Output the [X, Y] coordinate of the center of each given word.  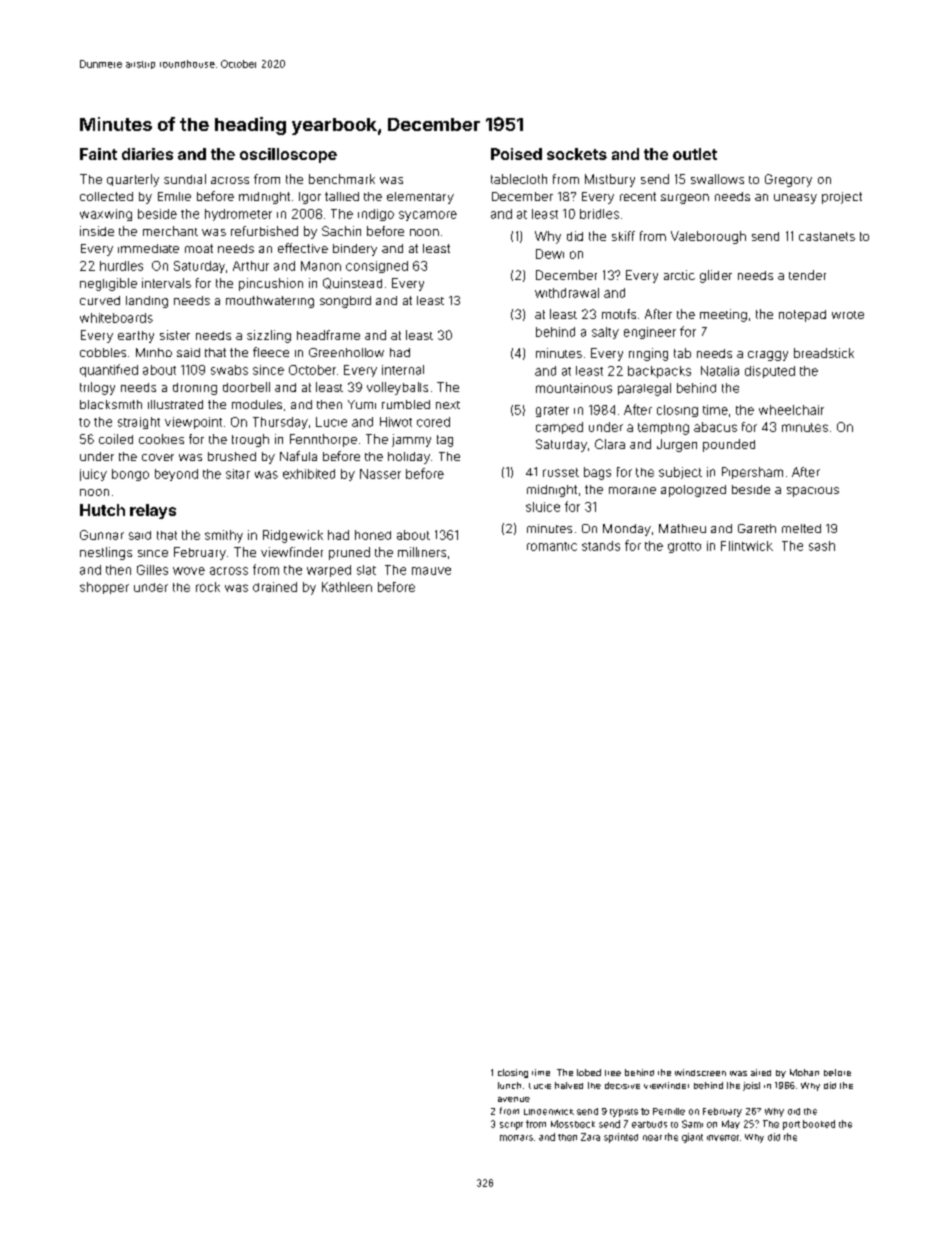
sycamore [428, 216]
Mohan [804, 1072]
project [842, 198]
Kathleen [347, 587]
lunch [509, 1085]
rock [208, 587]
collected [106, 196]
